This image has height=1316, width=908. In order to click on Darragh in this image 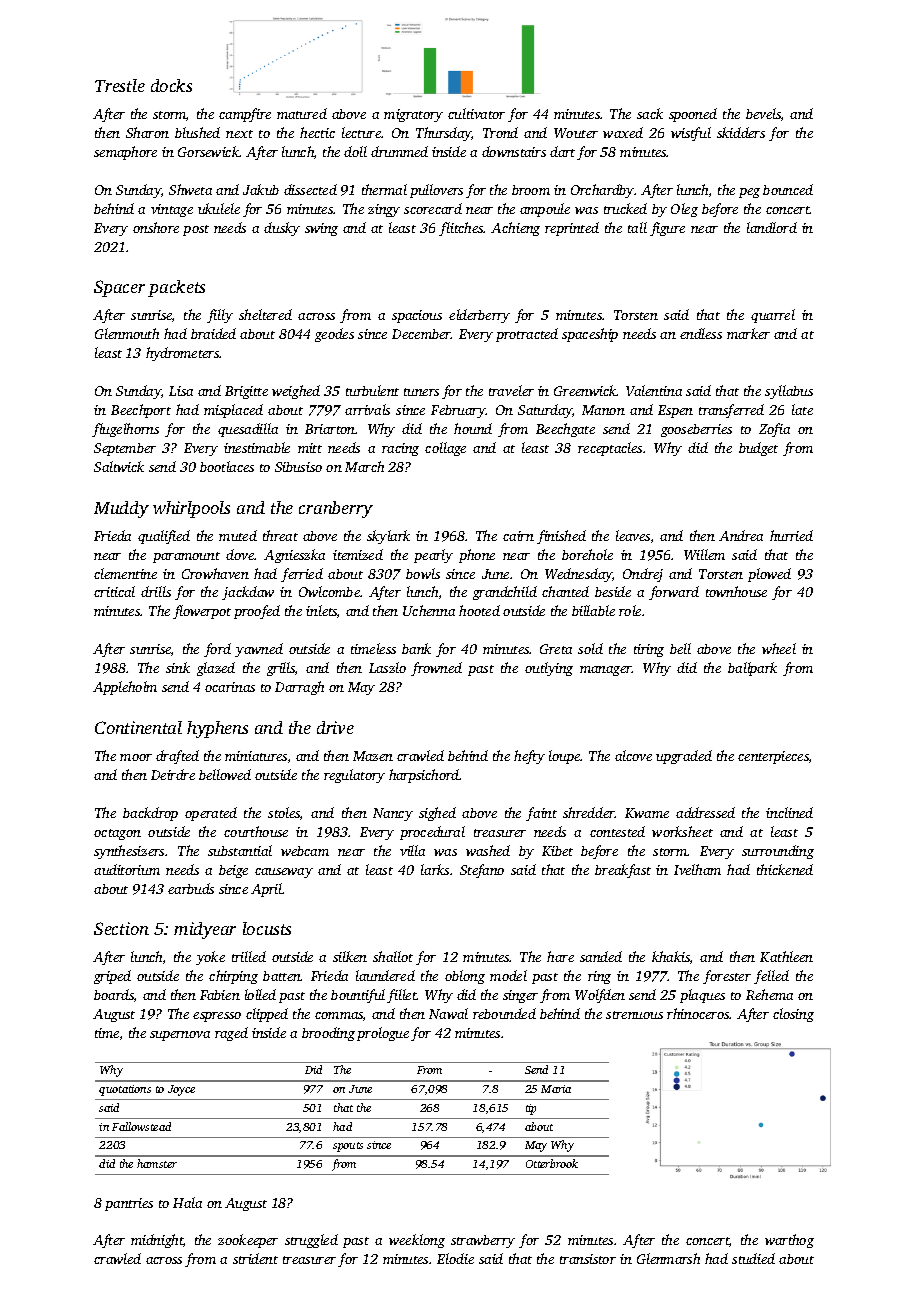, I will do `click(299, 688)`.
